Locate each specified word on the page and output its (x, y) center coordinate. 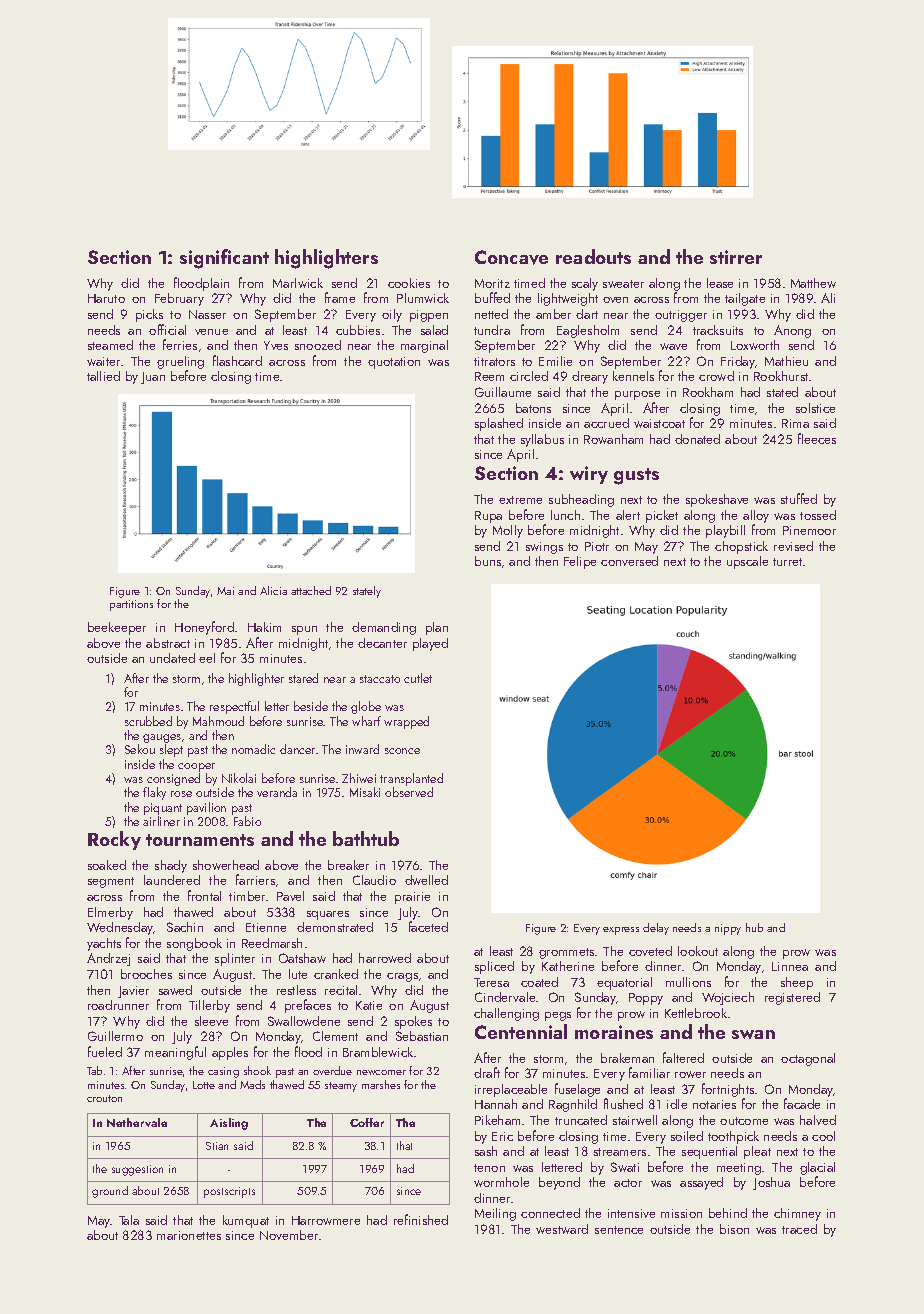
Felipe (580, 562)
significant (224, 259)
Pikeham (497, 1120)
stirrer (736, 257)
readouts (593, 256)
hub (754, 927)
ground (110, 1192)
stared (303, 678)
